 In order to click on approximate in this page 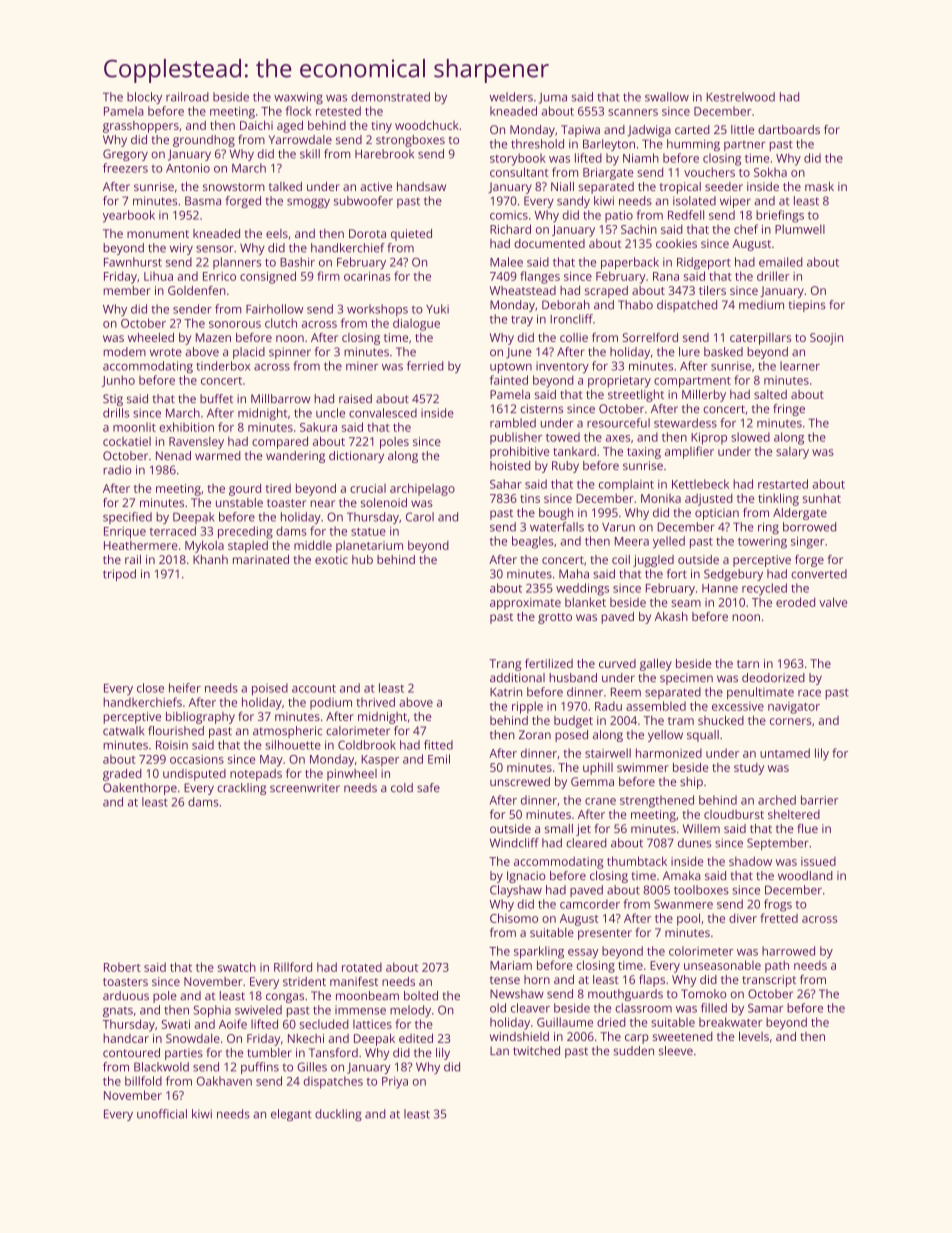, I will do `click(525, 604)`.
